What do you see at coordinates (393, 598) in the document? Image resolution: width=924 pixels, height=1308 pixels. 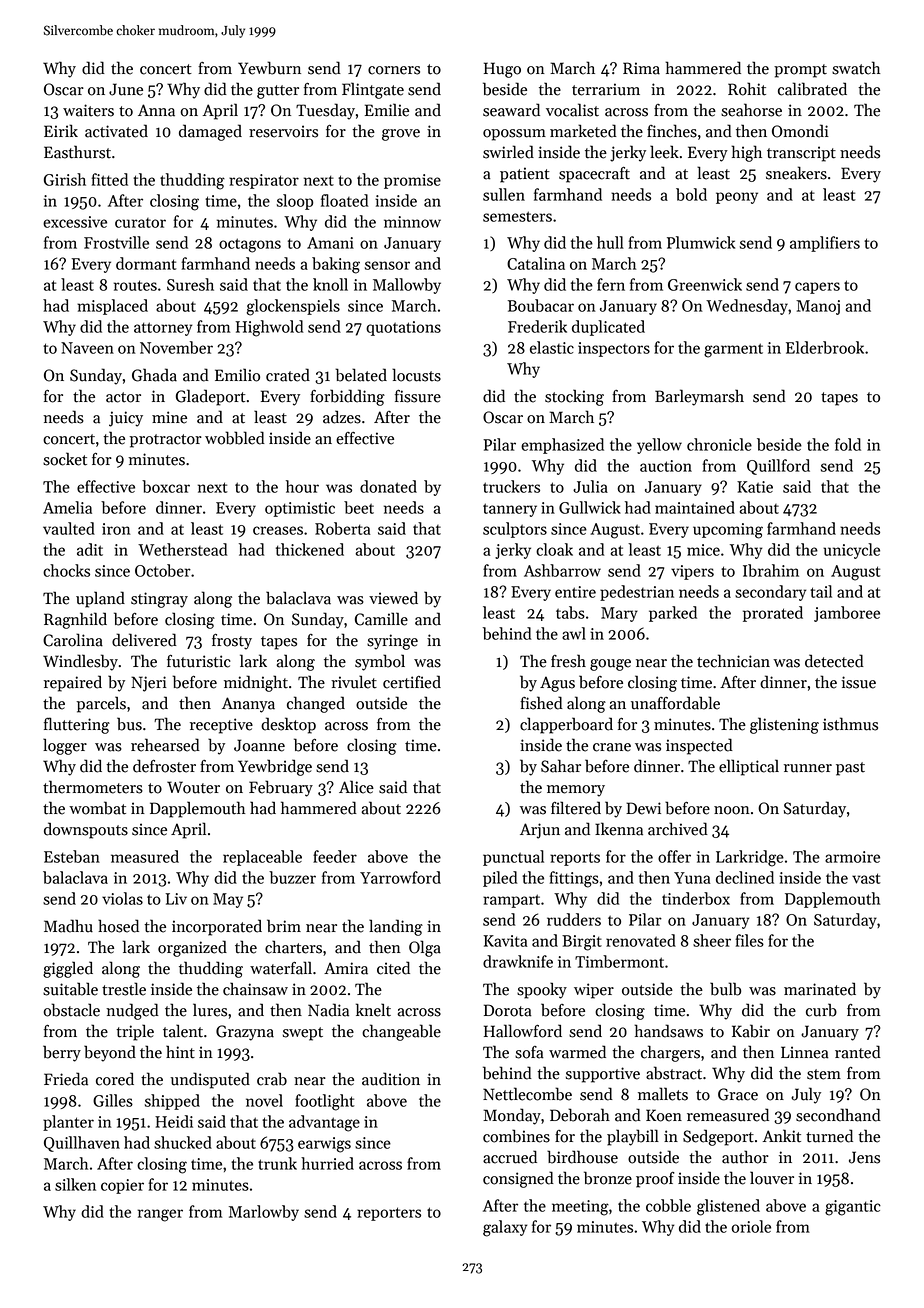 I see `viewed` at bounding box center [393, 598].
